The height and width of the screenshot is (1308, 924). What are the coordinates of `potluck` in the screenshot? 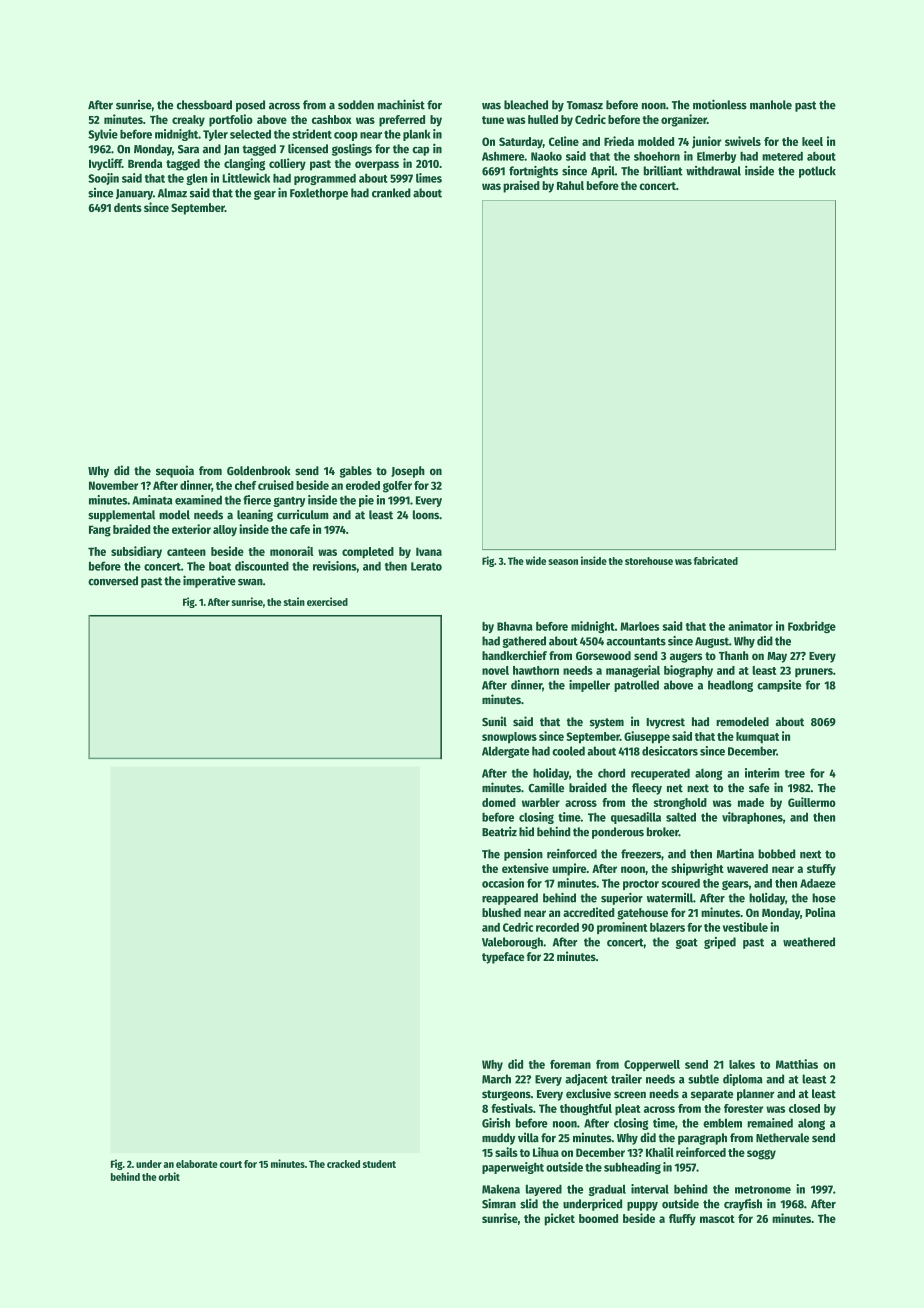 It's located at (817, 172).
